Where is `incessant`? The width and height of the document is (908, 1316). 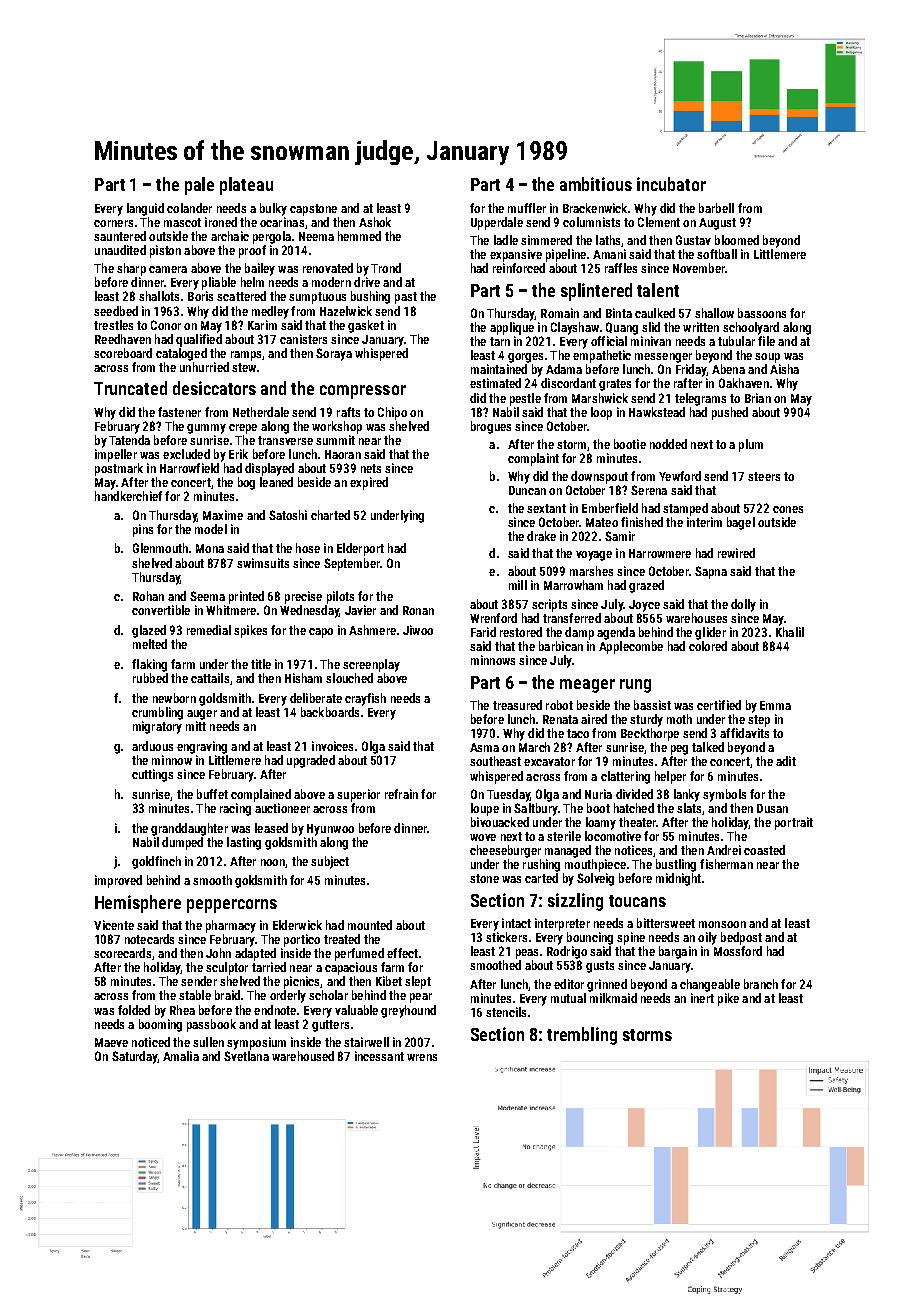
incessant is located at coordinates (379, 1056).
